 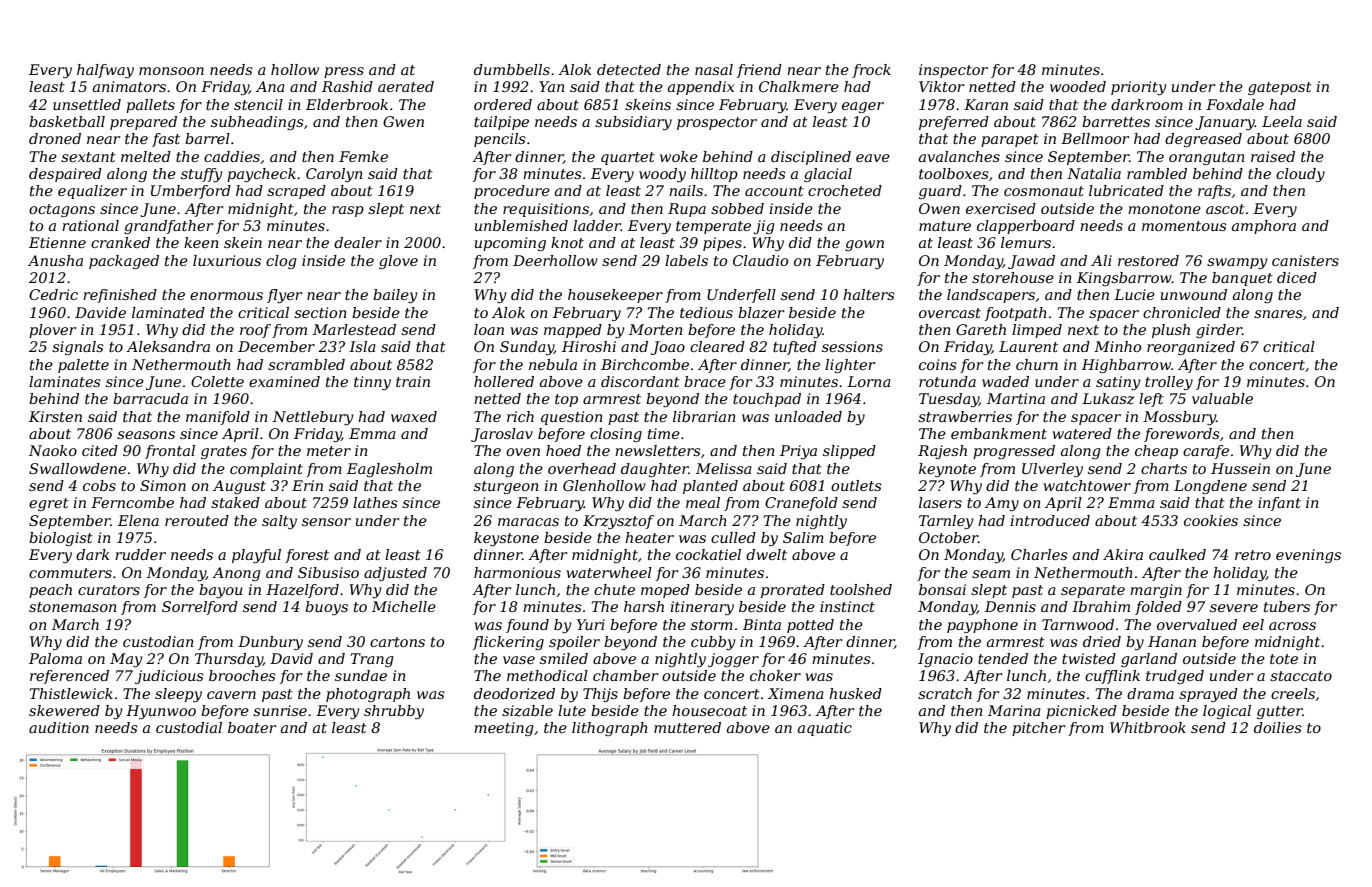 I want to click on moped, so click(x=665, y=591).
